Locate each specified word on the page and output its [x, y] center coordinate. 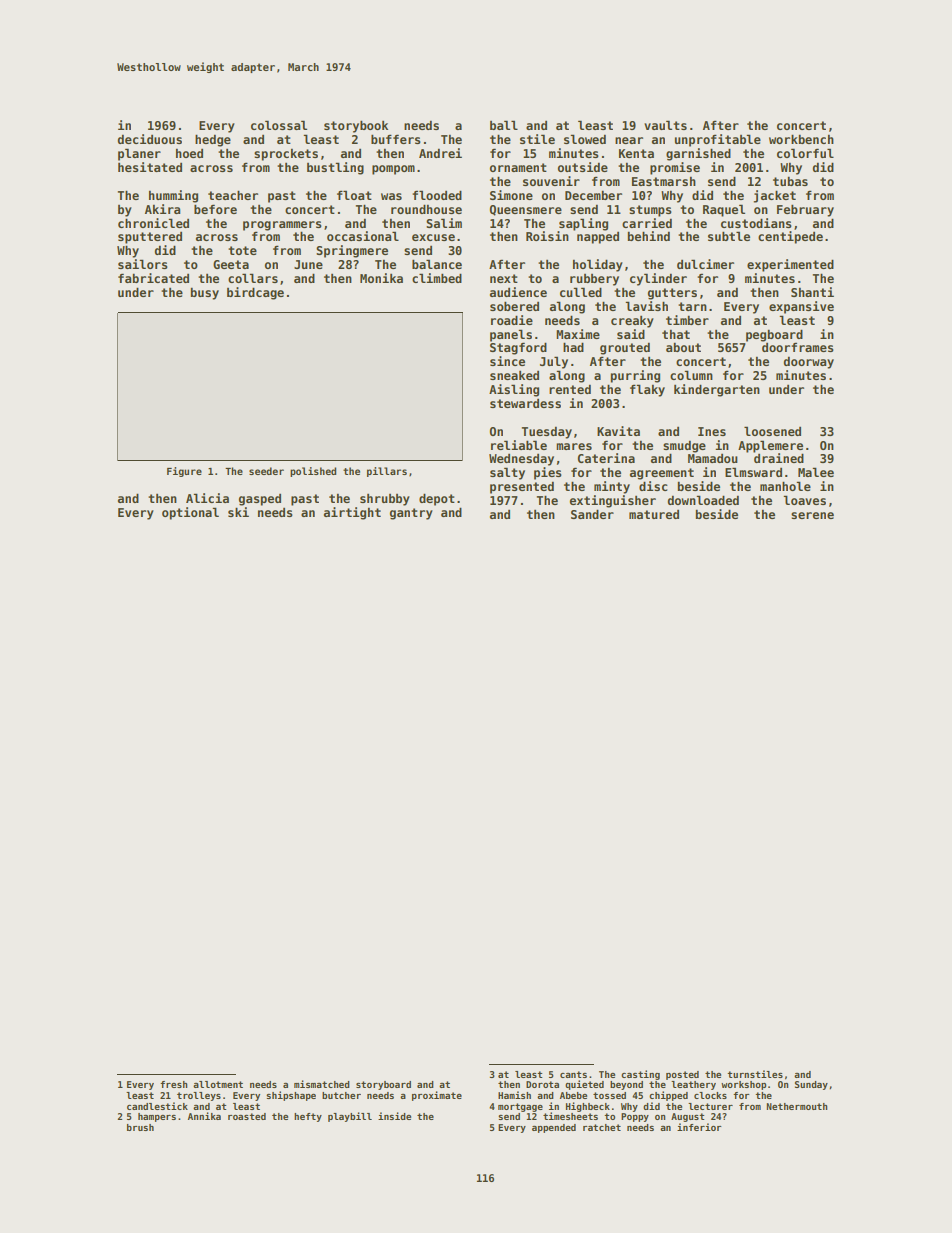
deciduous [150, 139]
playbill [350, 1117]
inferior [699, 1127]
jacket [775, 196]
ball [504, 125]
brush [140, 1127]
